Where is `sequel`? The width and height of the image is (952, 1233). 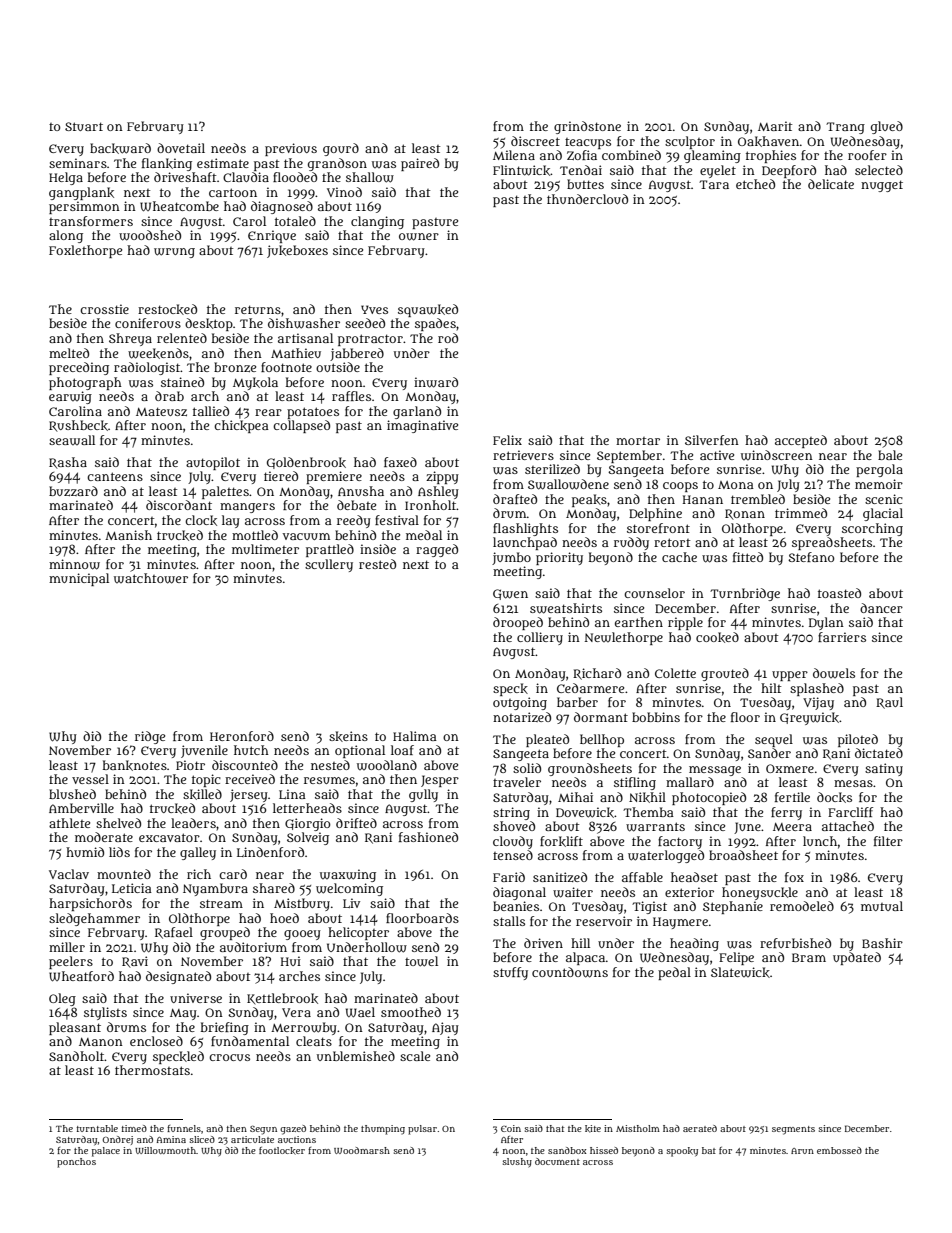 sequel is located at coordinates (774, 740).
